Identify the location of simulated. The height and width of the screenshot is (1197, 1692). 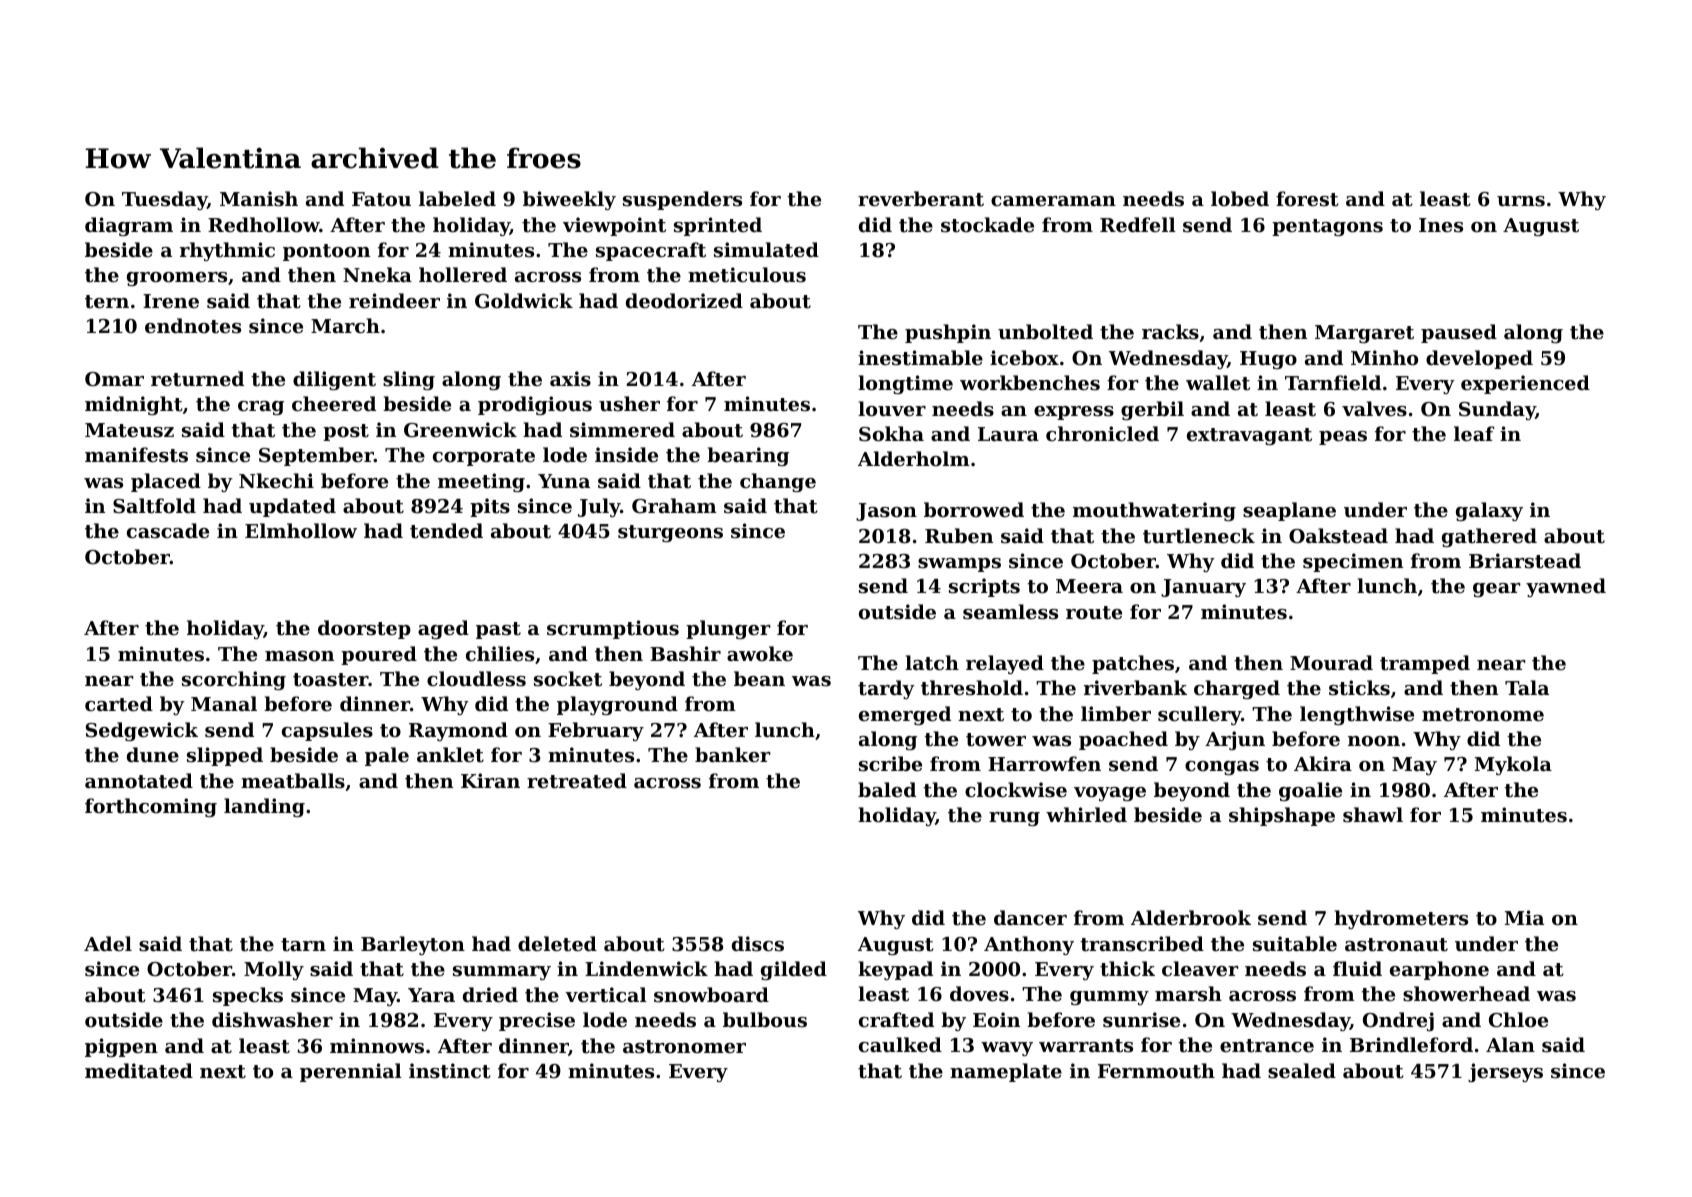
(766, 249).
